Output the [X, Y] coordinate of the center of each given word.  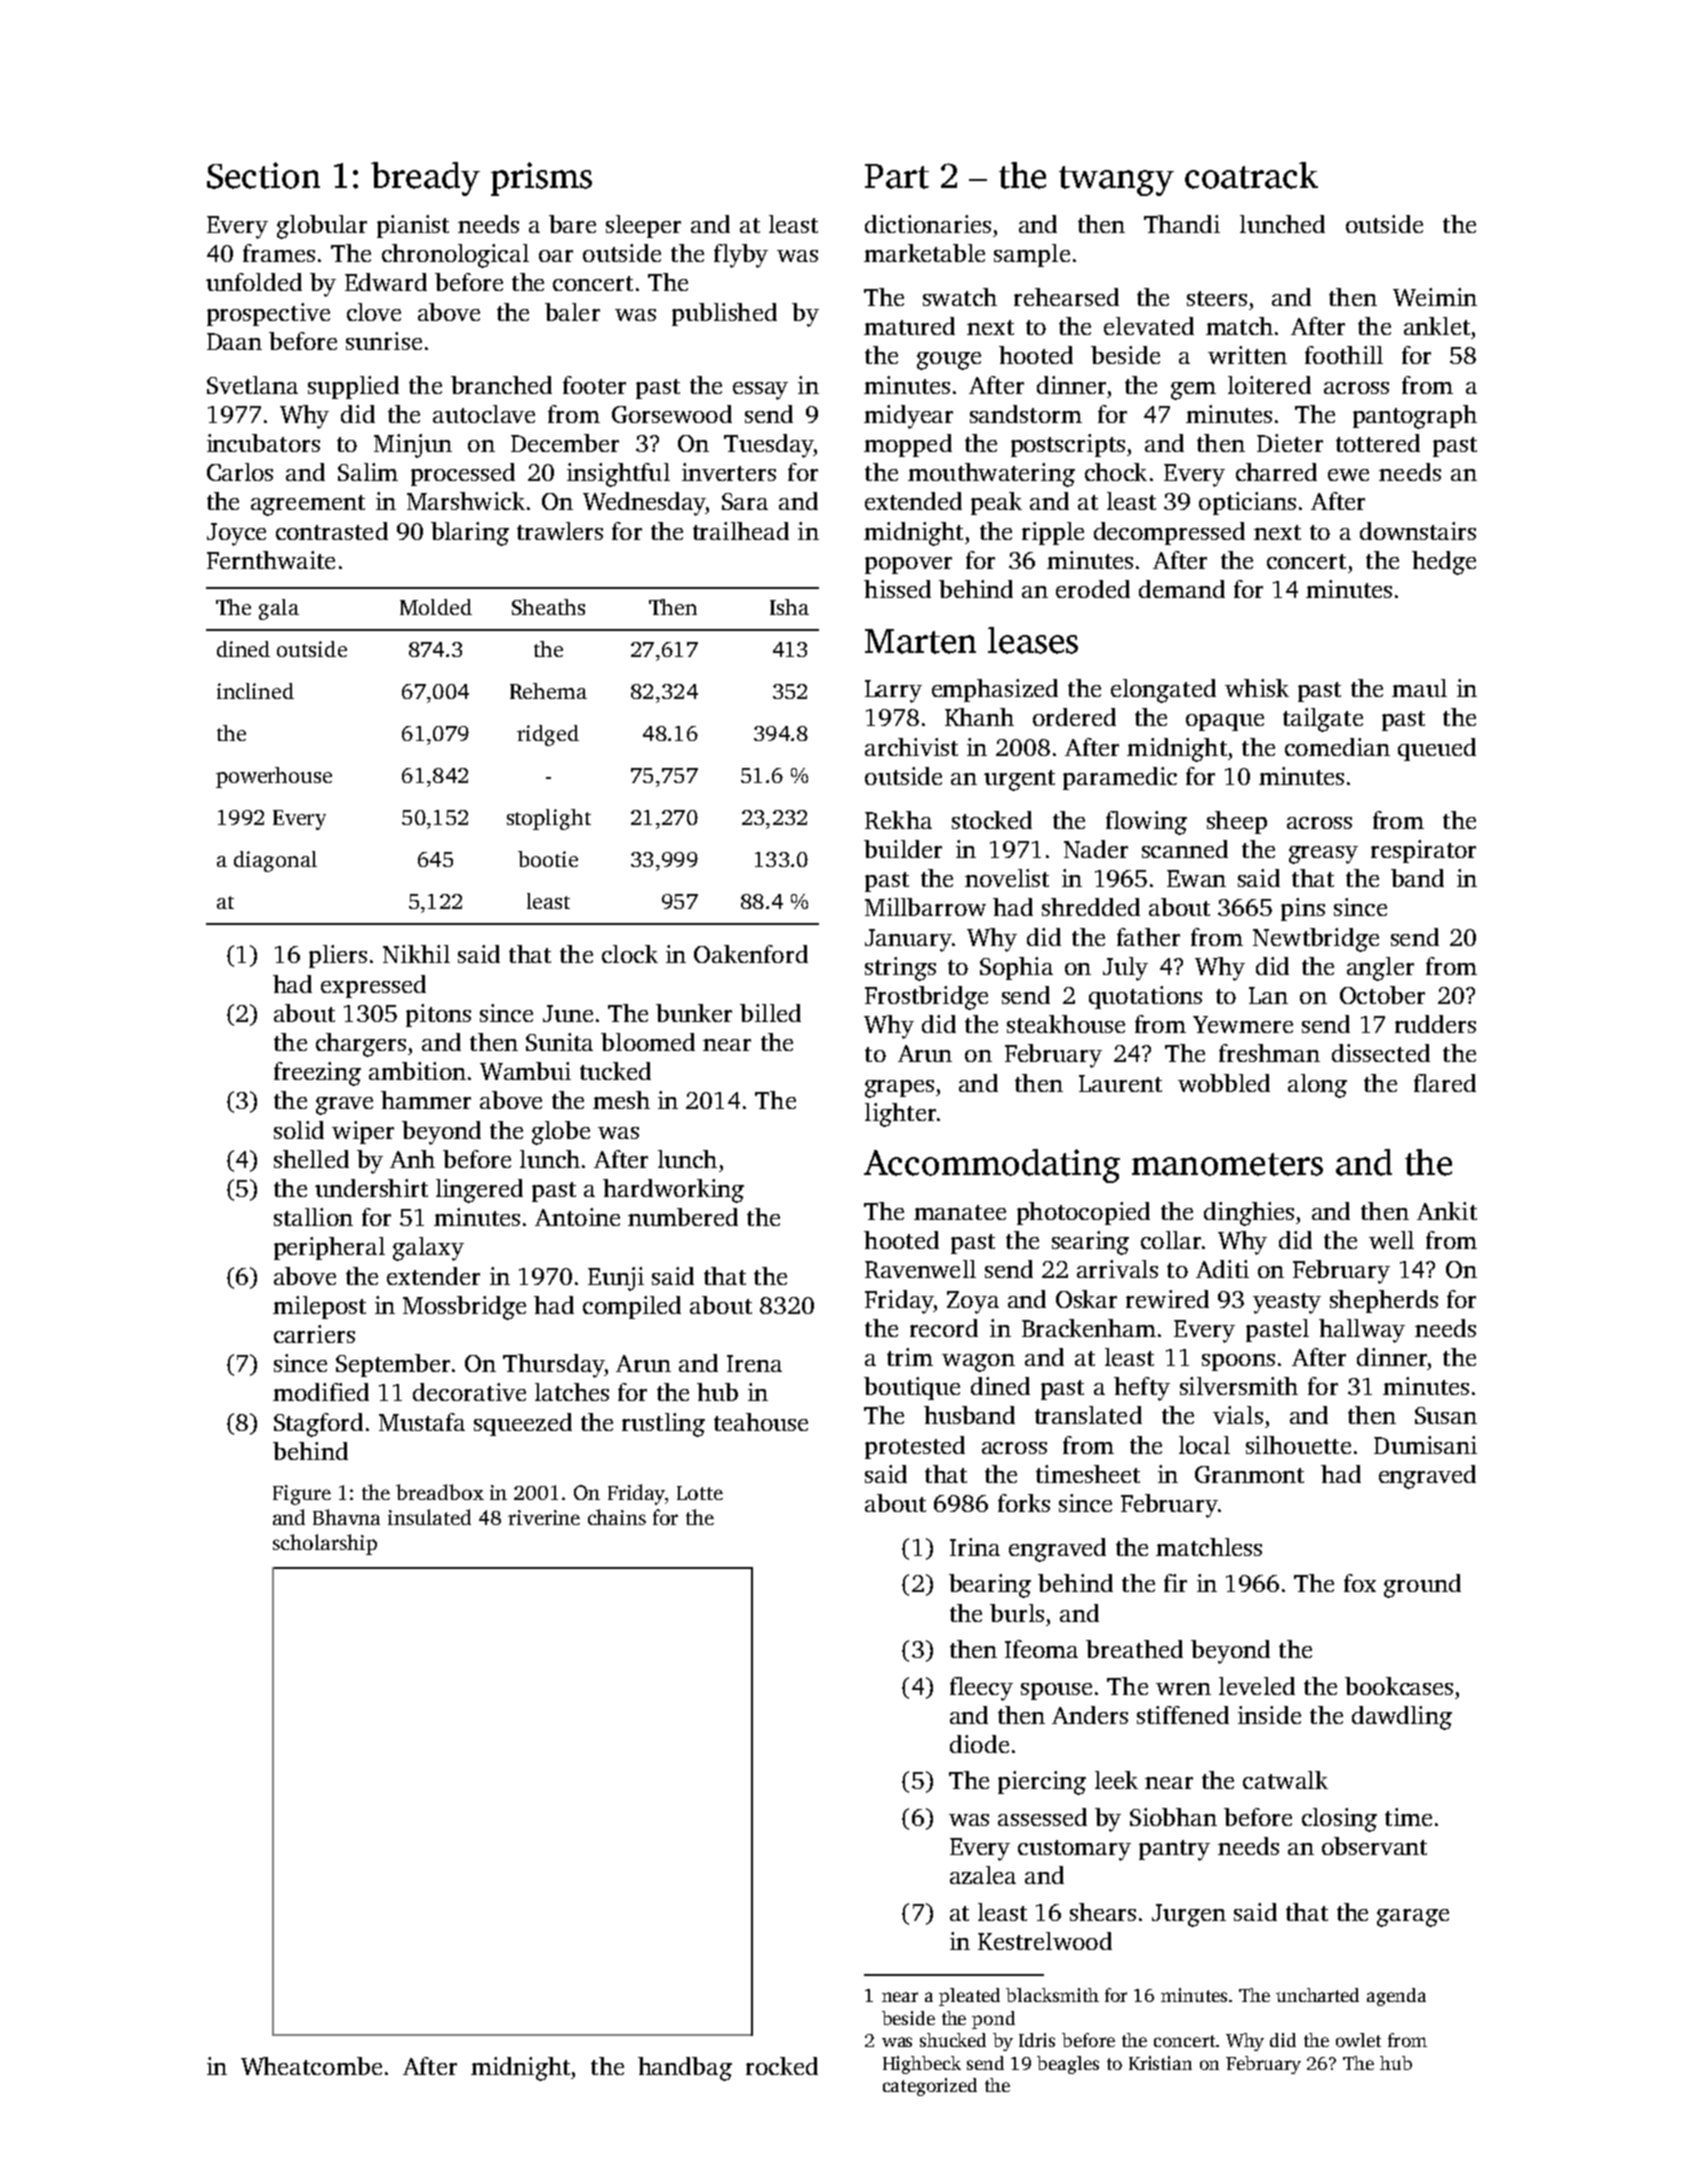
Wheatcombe [311, 2066]
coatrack [1251, 175]
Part [897, 176]
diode [979, 1744]
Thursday [553, 1366]
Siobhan [1173, 1817]
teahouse [761, 1422]
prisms [541, 179]
